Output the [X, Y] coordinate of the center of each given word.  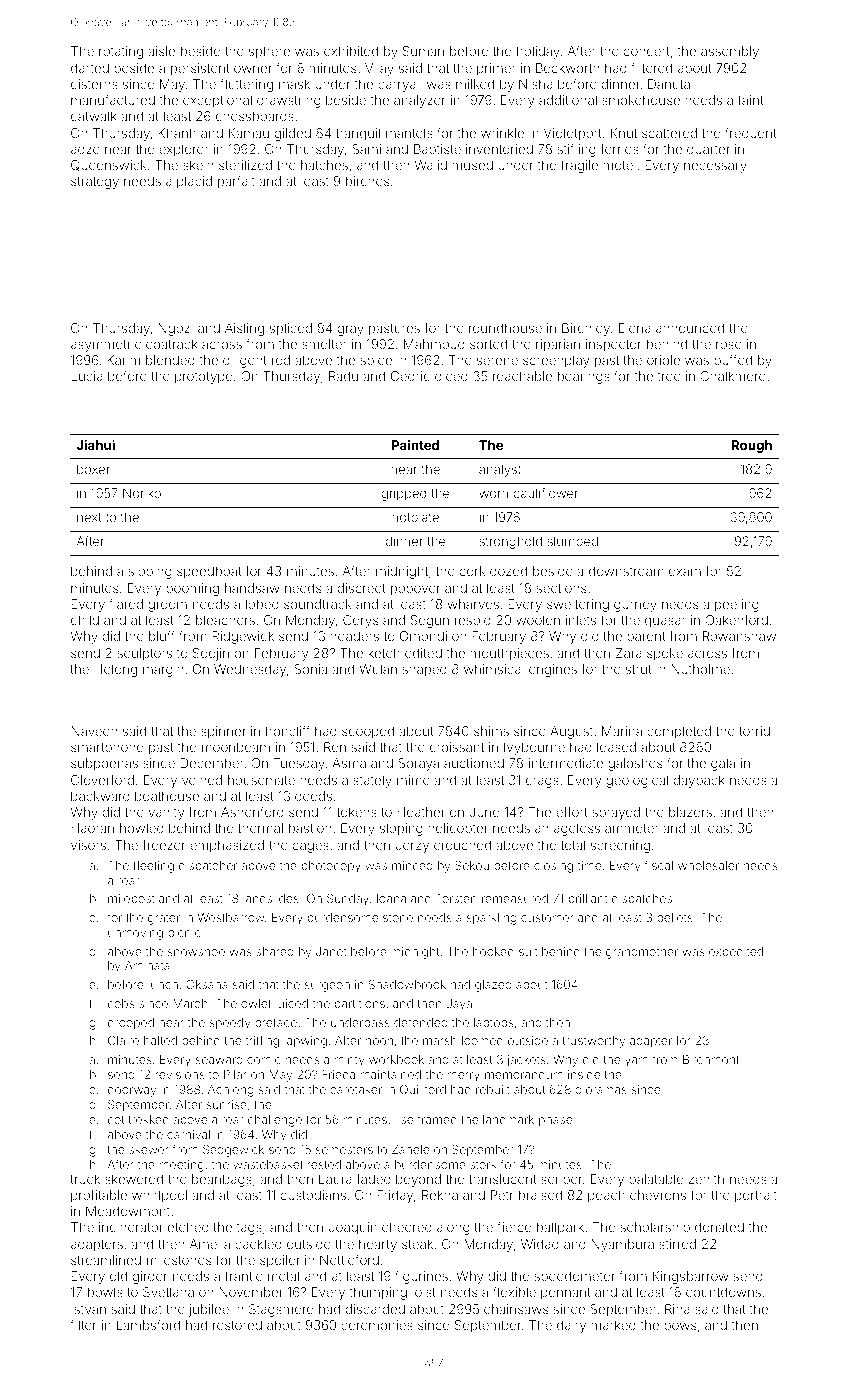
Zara [629, 653]
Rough [752, 446]
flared [126, 603]
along [453, 1228]
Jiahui [95, 445]
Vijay [379, 69]
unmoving [135, 934]
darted [90, 68]
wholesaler [708, 865]
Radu [343, 376]
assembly [730, 52]
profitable [99, 1196]
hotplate [415, 518]
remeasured [515, 898]
